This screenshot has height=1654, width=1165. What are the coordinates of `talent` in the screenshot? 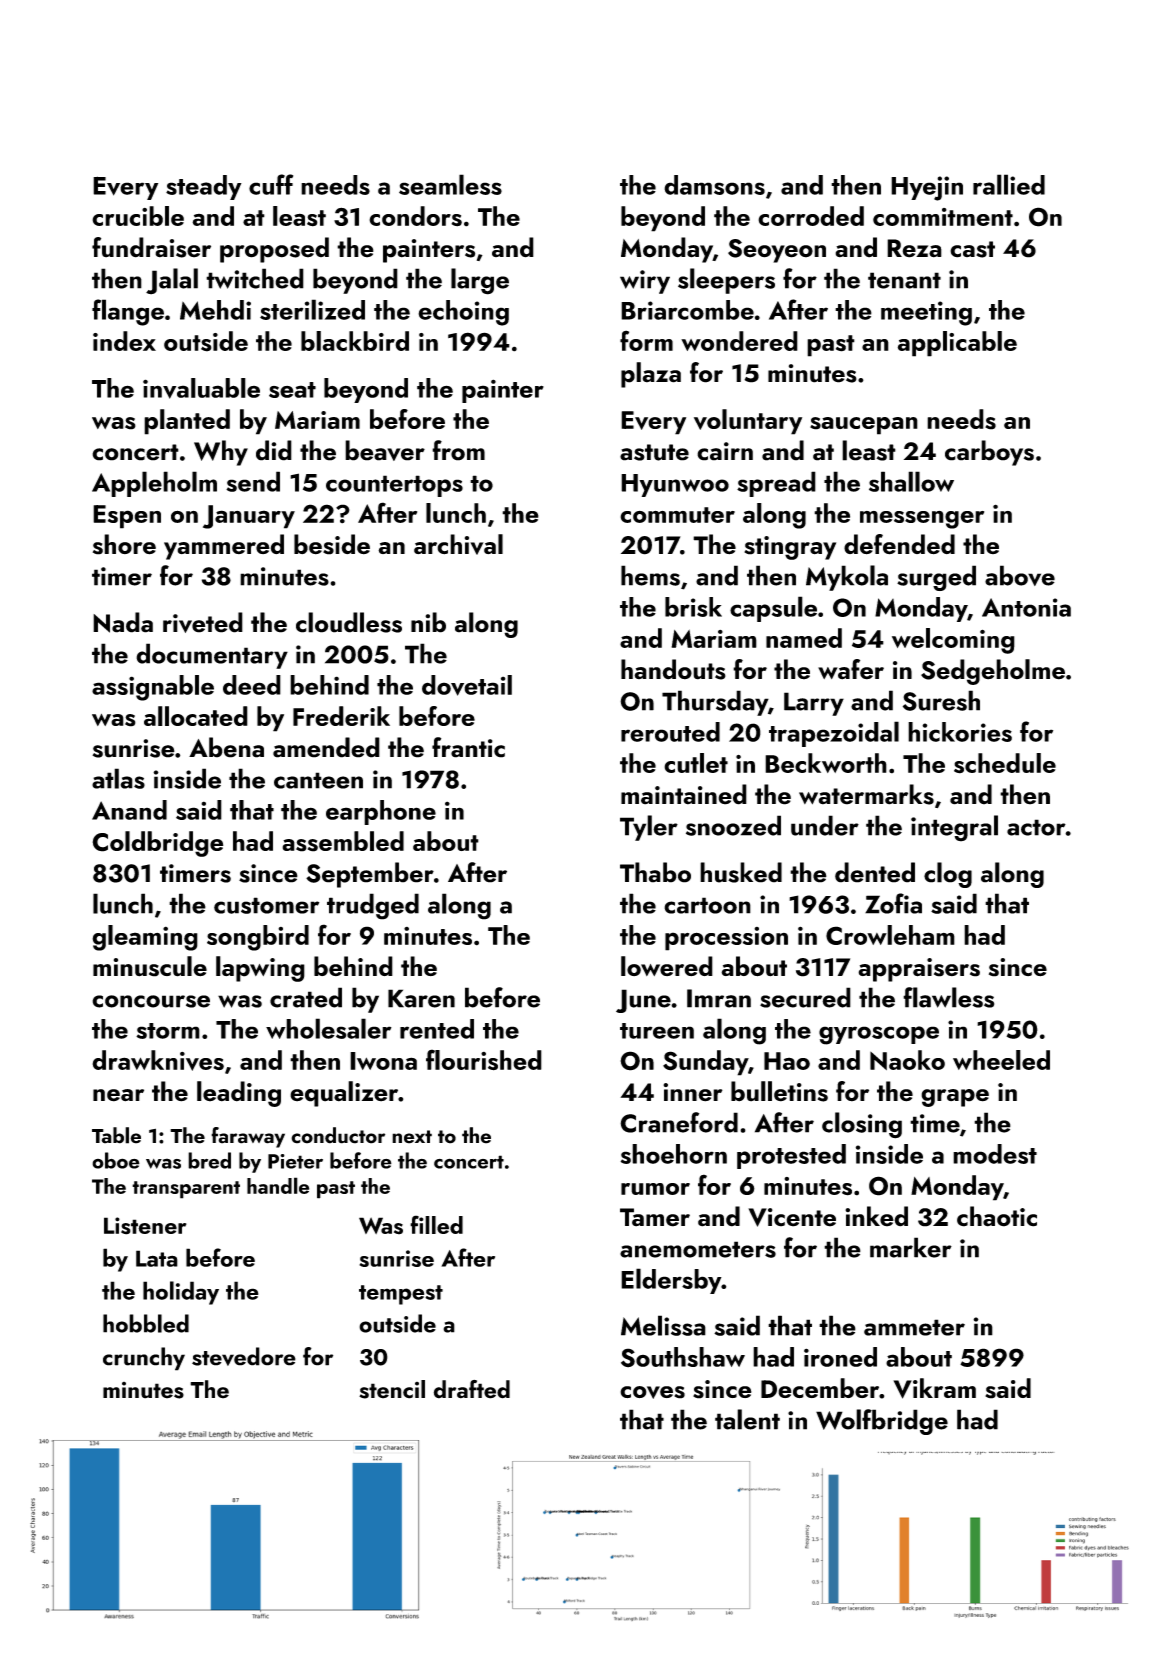 It's located at (747, 1419).
